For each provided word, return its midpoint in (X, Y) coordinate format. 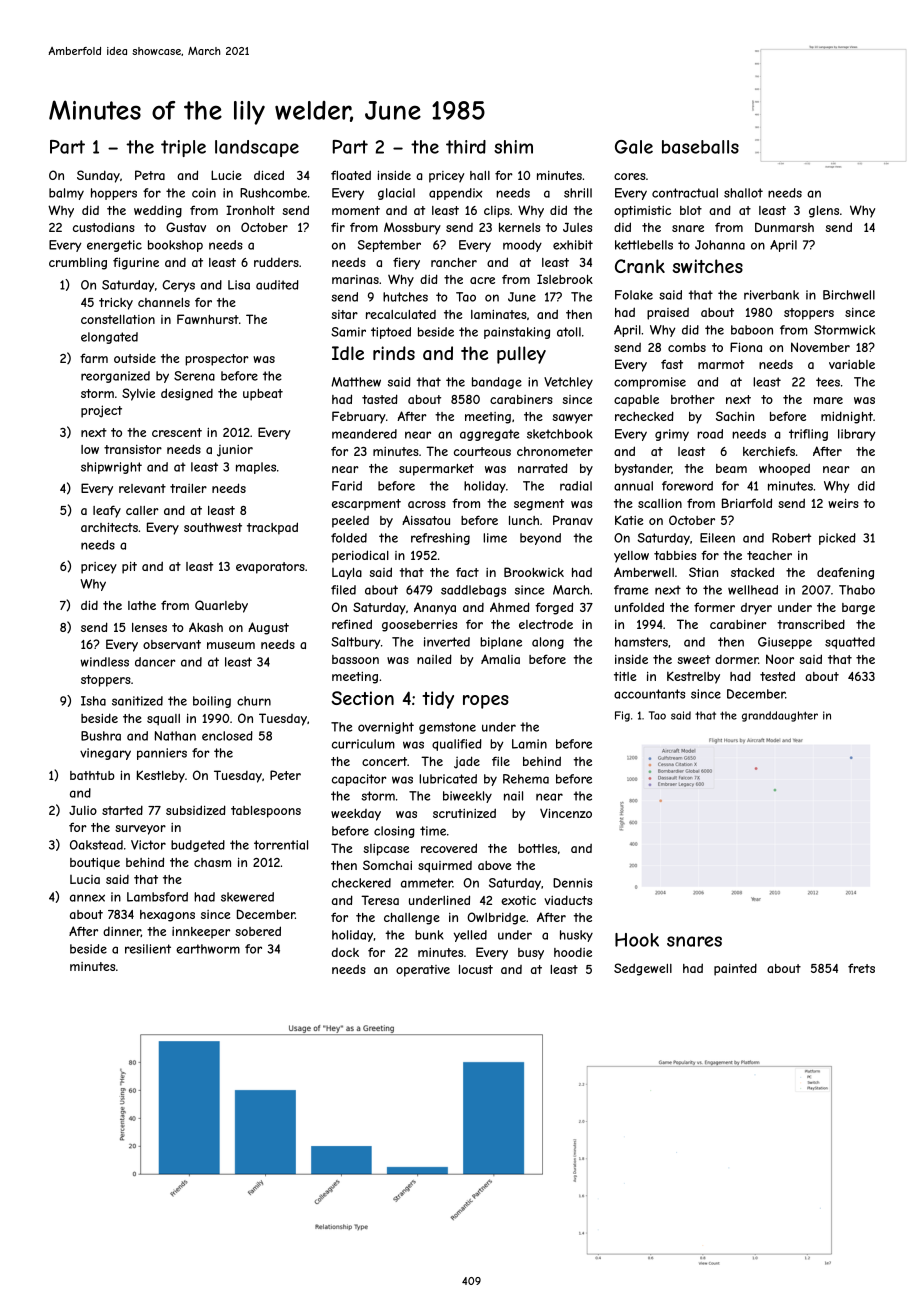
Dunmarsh (784, 227)
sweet (693, 659)
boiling (212, 702)
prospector (217, 360)
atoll (569, 332)
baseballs (700, 147)
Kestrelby (693, 677)
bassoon (355, 659)
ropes (486, 702)
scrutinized (464, 813)
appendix (456, 194)
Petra (150, 175)
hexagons (167, 916)
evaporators (270, 568)
